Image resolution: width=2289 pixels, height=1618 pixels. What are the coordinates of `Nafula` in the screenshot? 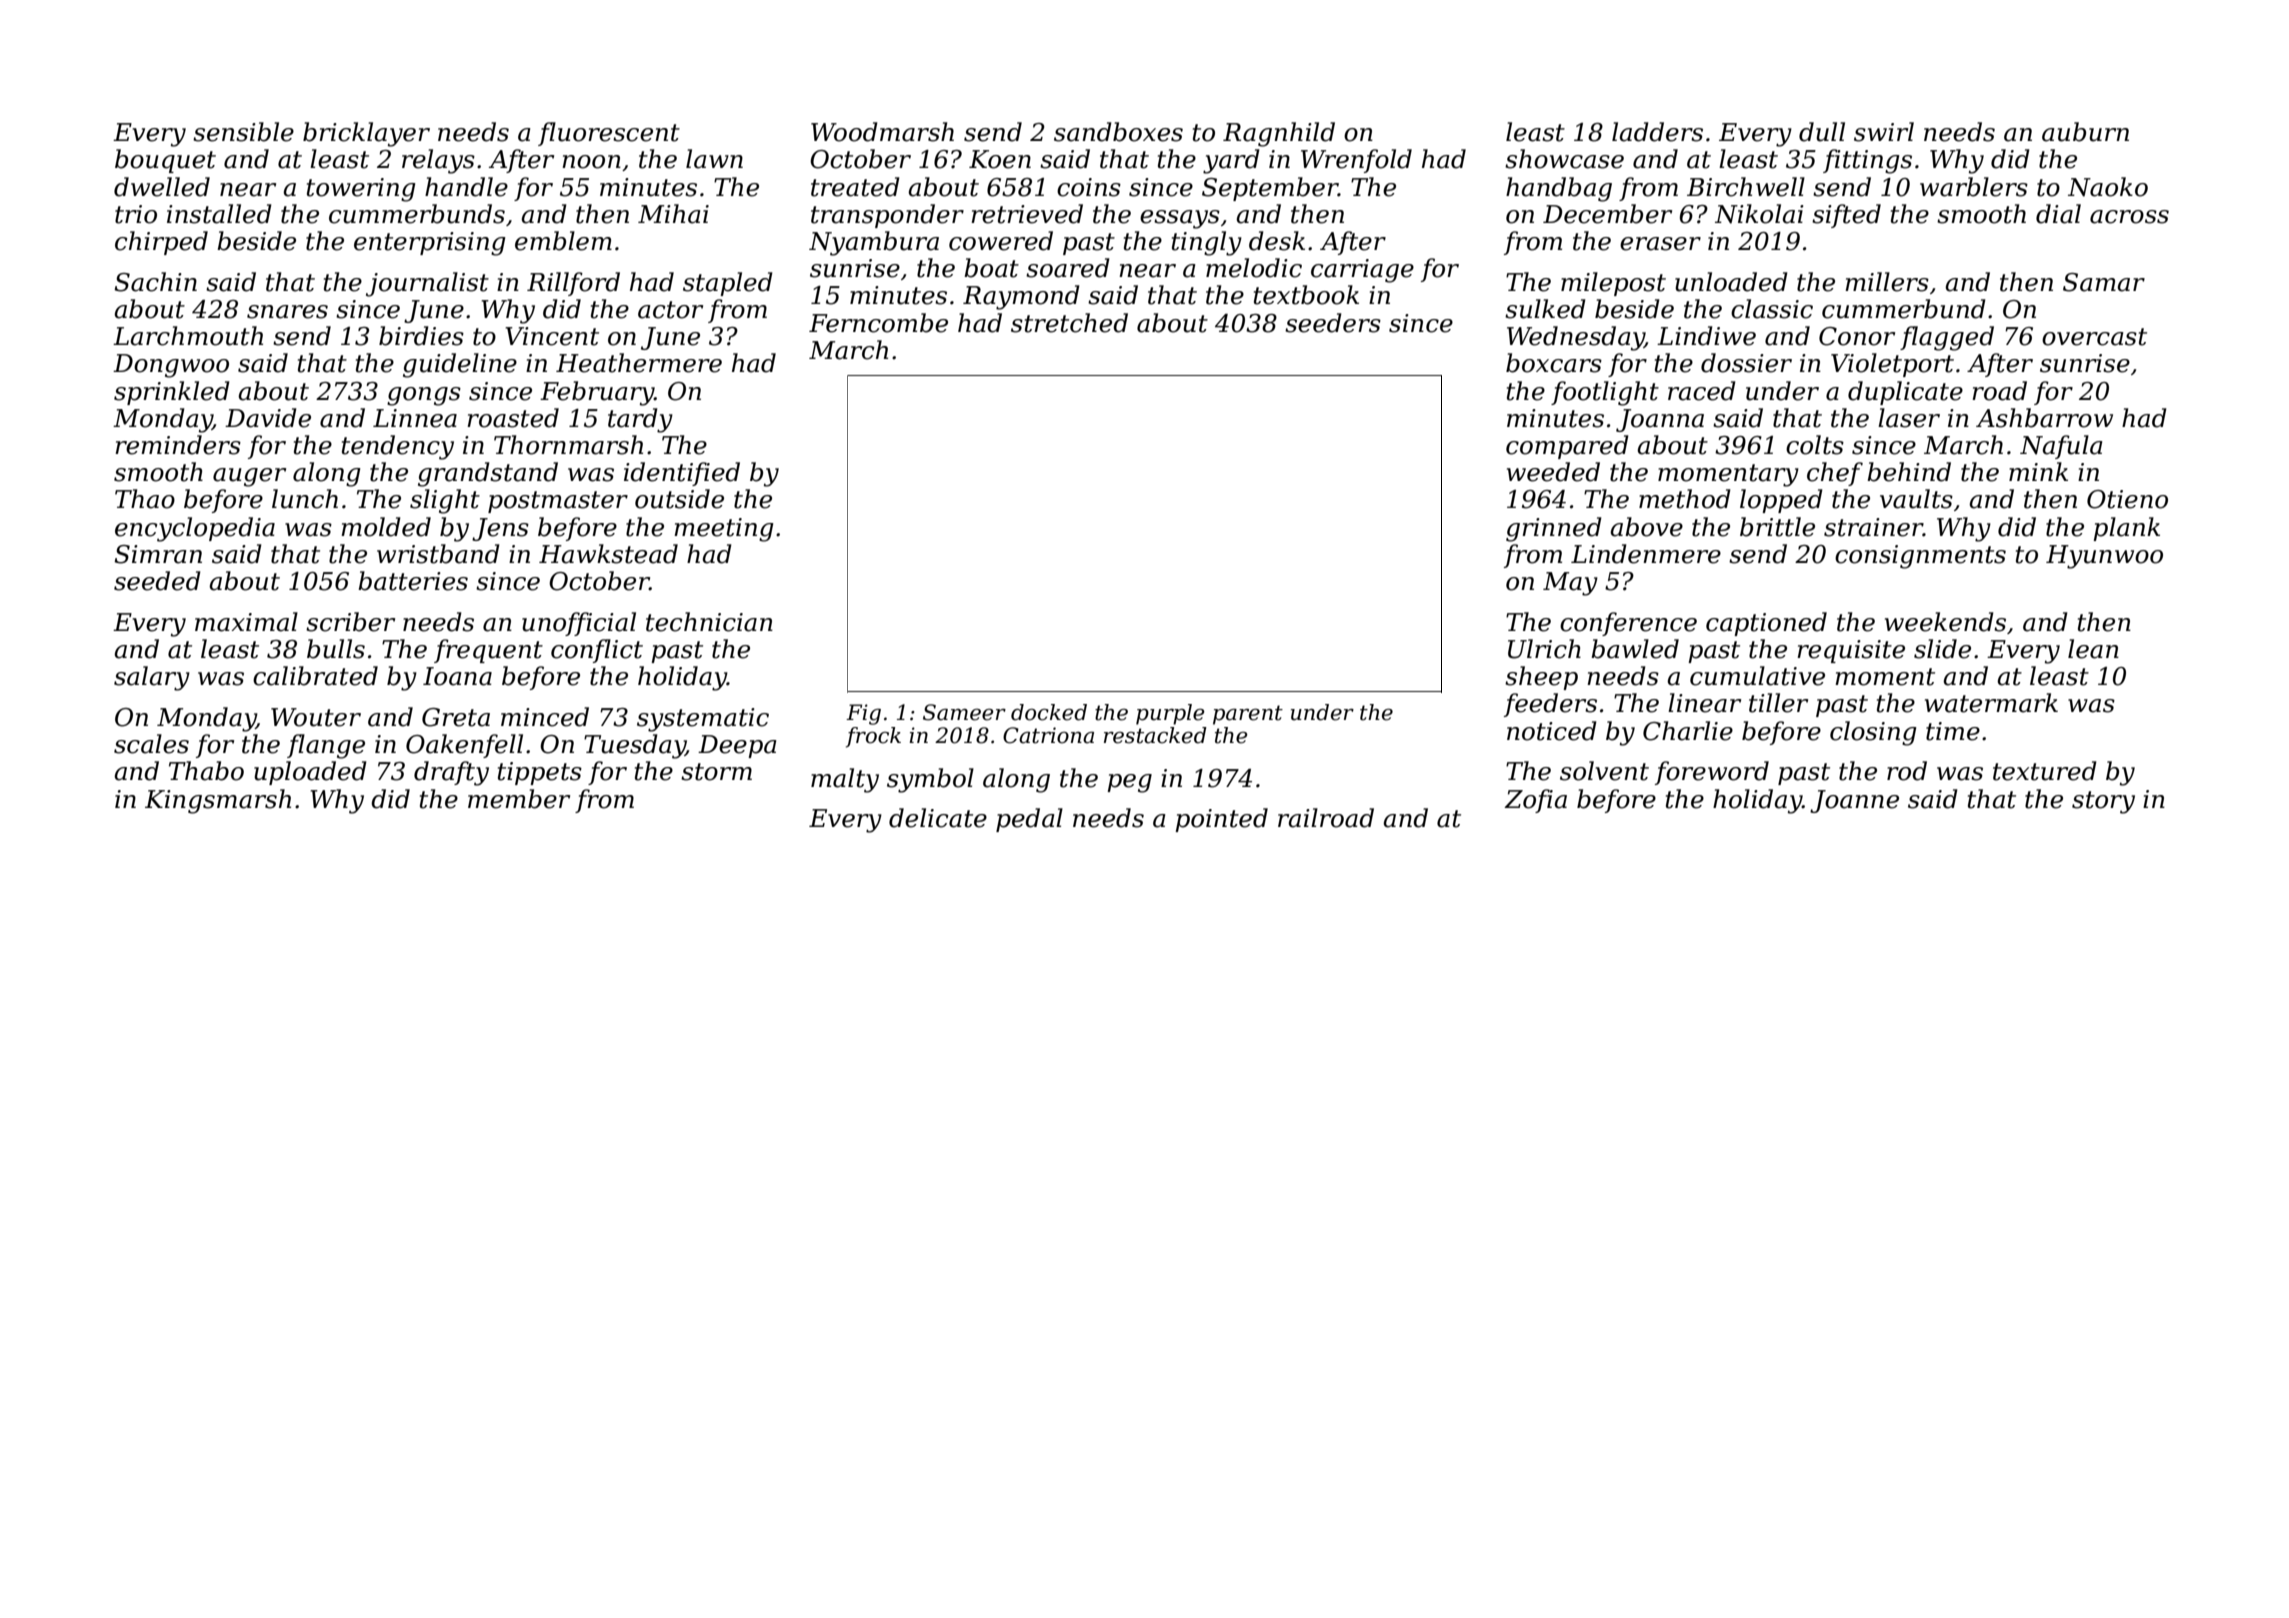 It's located at (2061, 447).
